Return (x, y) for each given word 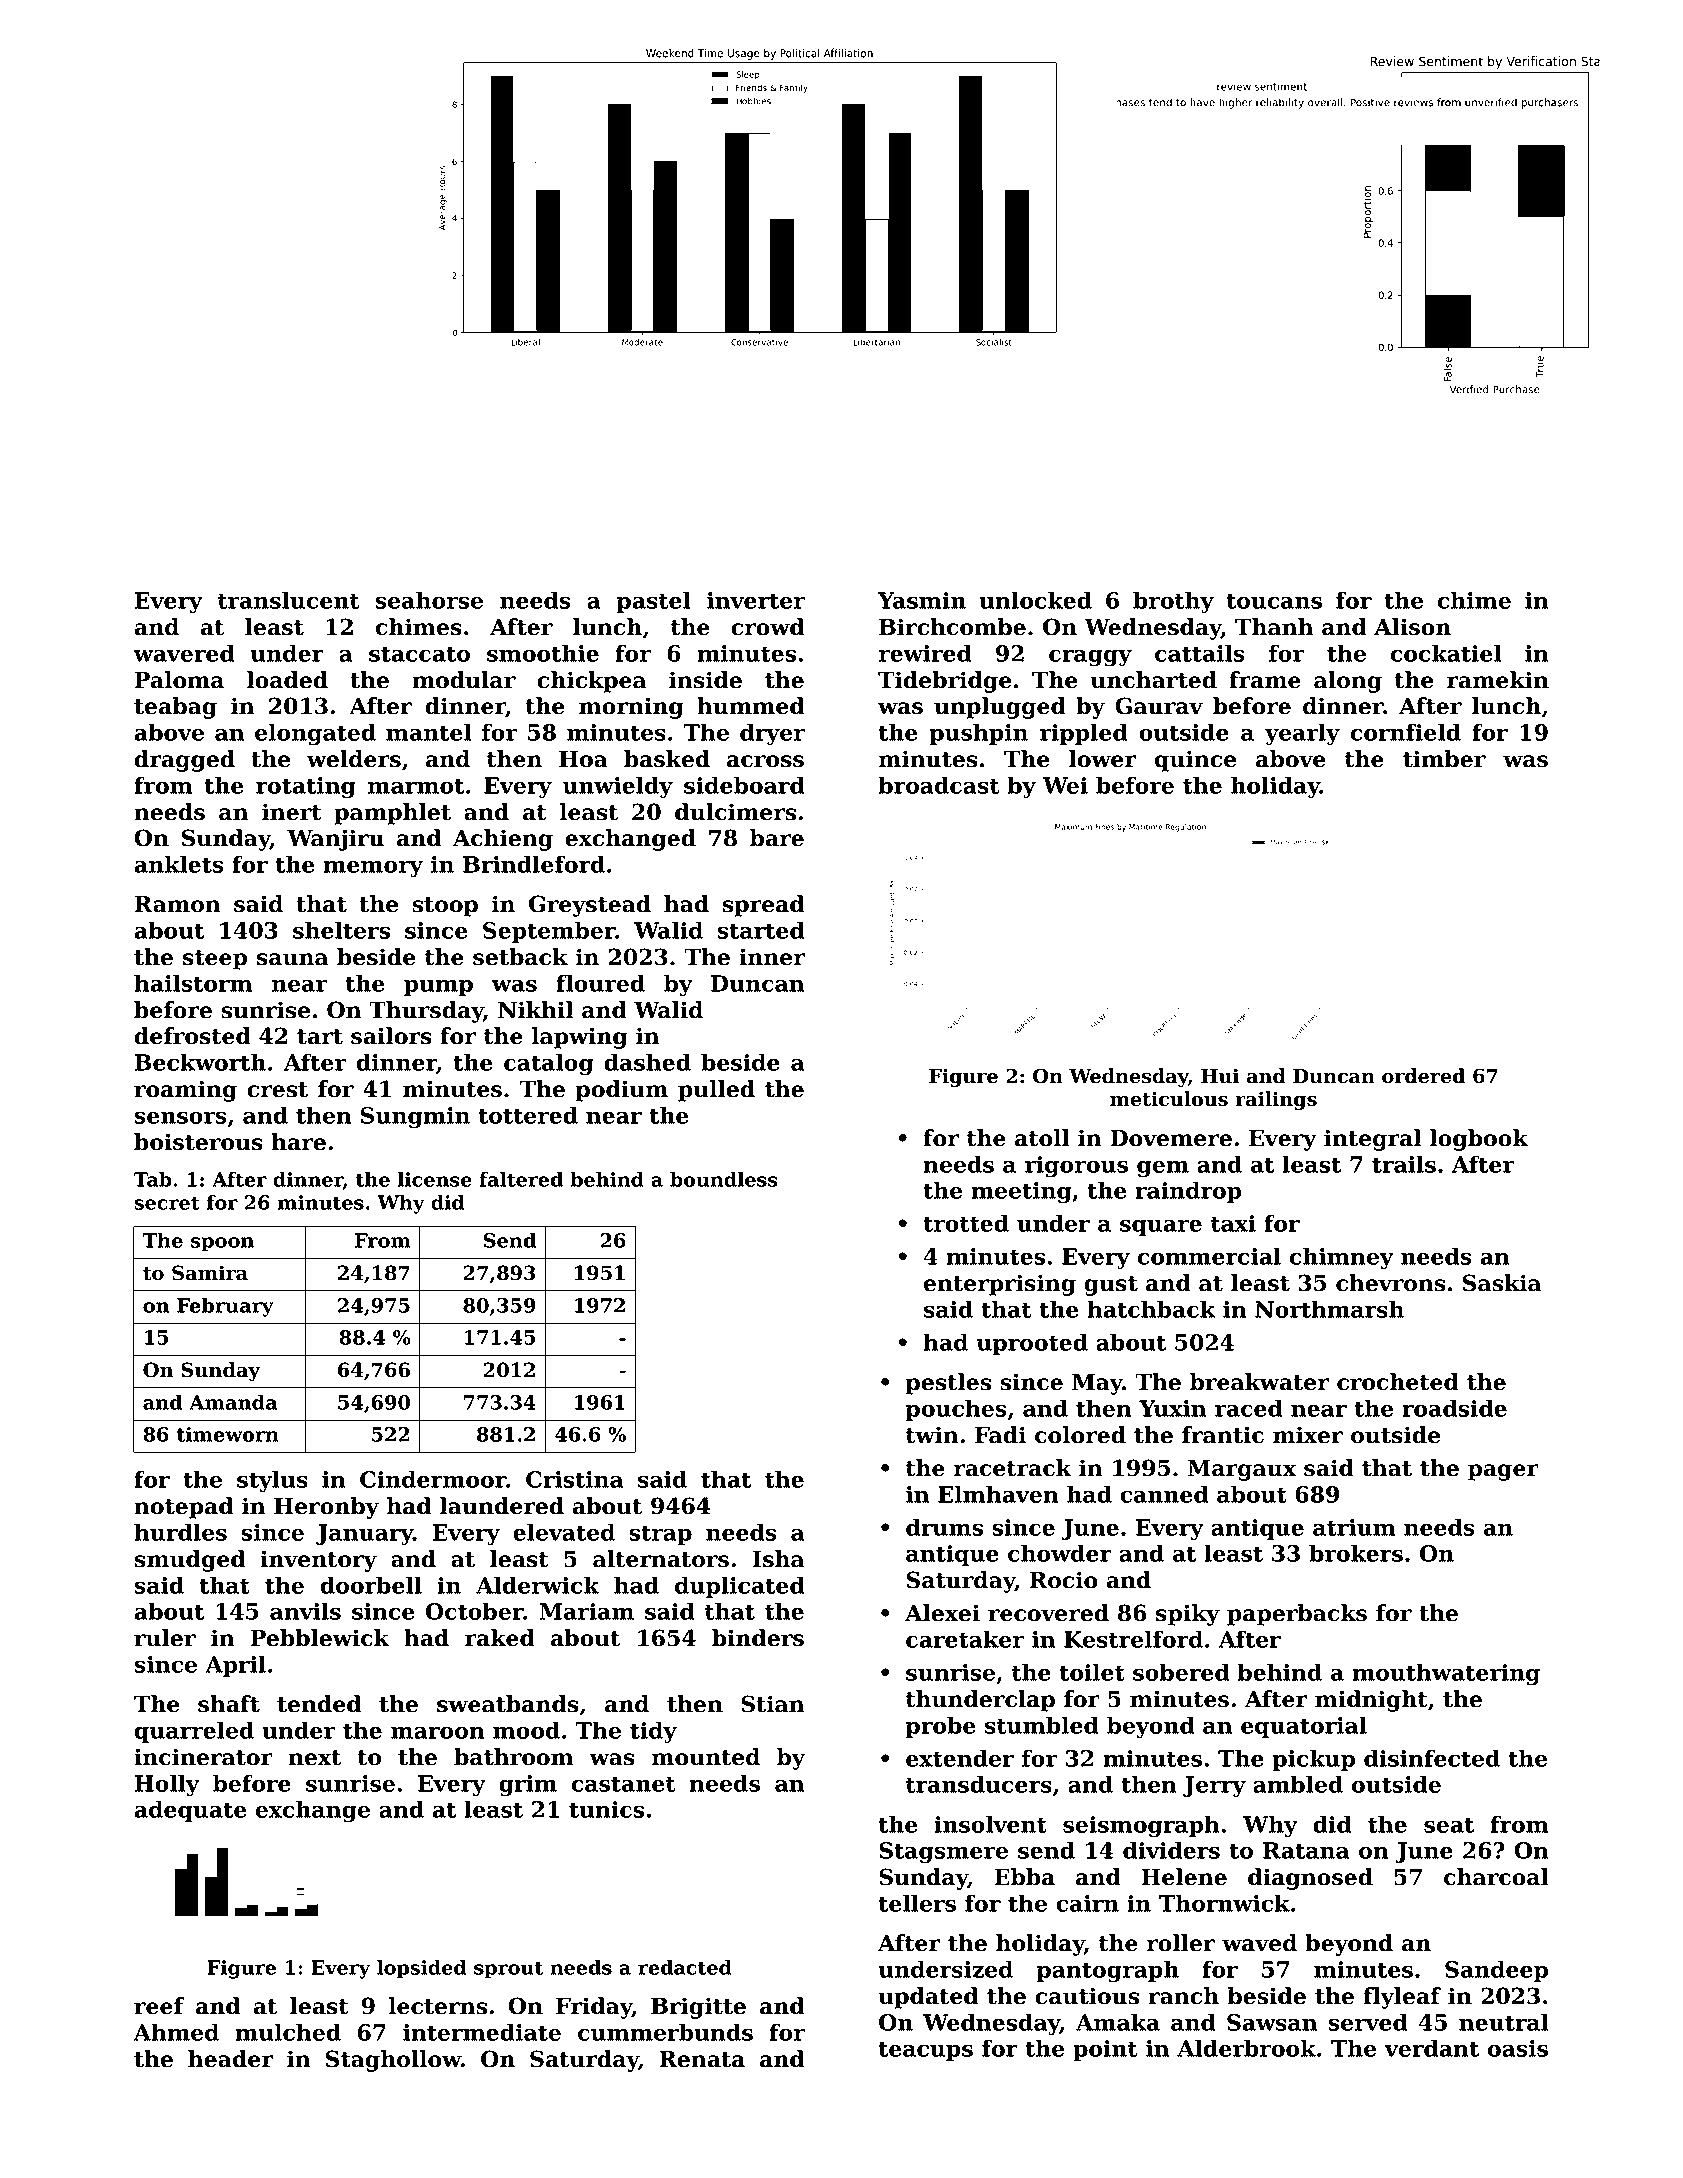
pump (438, 988)
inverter (756, 600)
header (230, 2059)
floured (600, 983)
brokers (1356, 1553)
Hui (1220, 1076)
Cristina (575, 1479)
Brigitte (698, 2008)
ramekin (1498, 680)
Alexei (942, 1613)
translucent (289, 600)
